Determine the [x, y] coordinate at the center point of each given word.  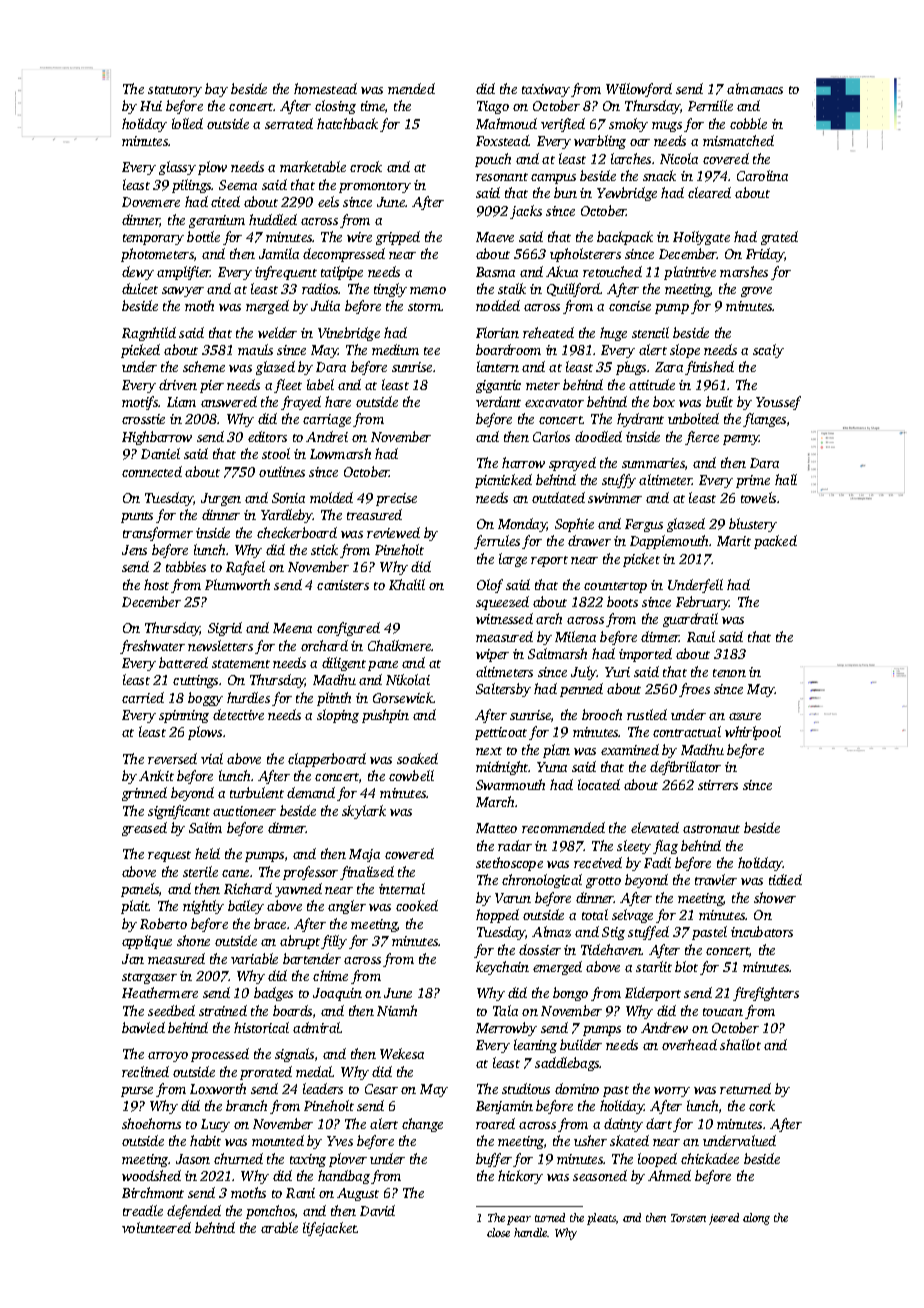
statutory [175, 91]
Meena [292, 628]
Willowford [639, 90]
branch [246, 1105]
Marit [734, 541]
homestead [325, 88]
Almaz [551, 931]
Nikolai [408, 679]
